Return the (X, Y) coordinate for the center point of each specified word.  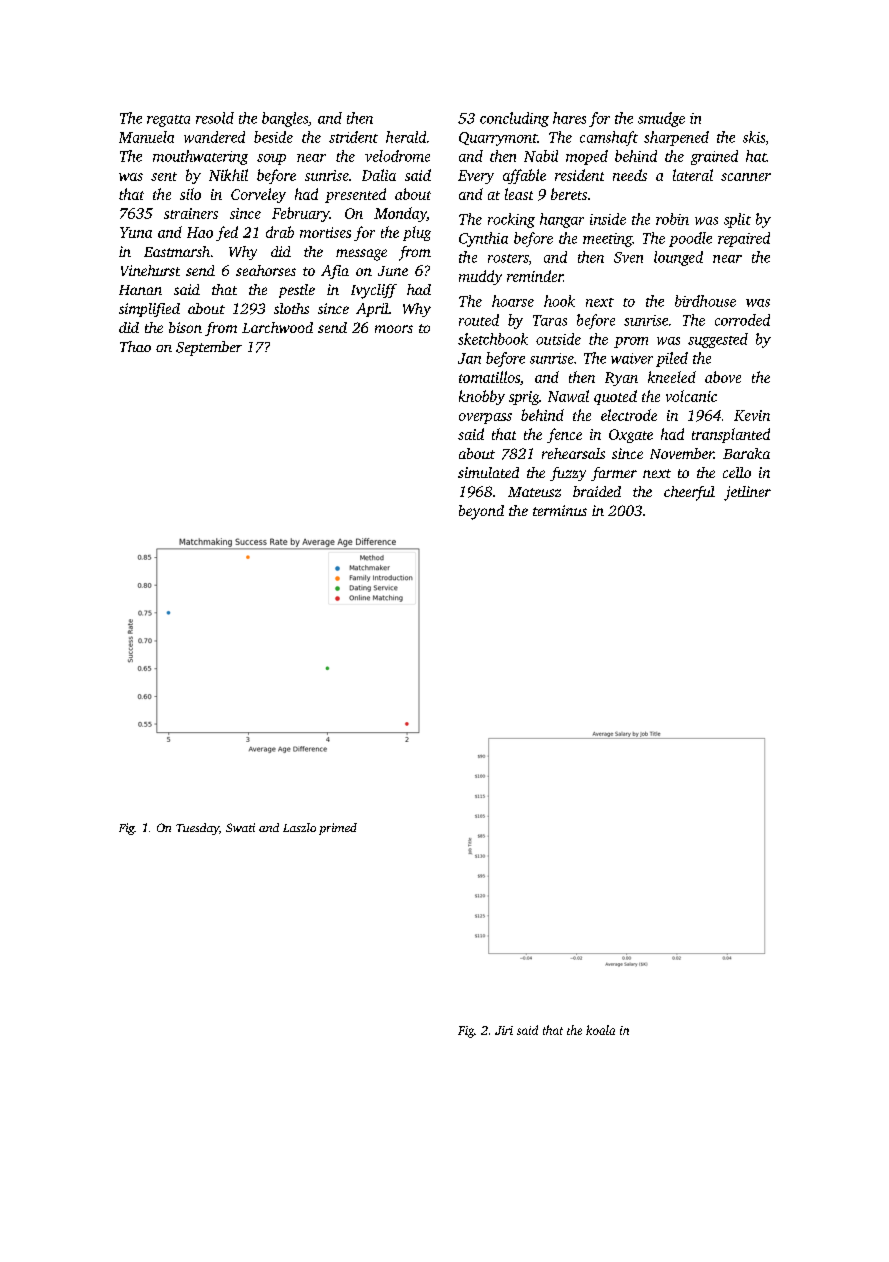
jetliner (747, 493)
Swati (240, 827)
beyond (481, 512)
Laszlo (299, 827)
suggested (718, 340)
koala (600, 1030)
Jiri (504, 1030)
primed (338, 829)
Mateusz (534, 492)
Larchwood (277, 327)
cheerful (689, 493)
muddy (480, 277)
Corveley (258, 195)
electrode (629, 415)
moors (394, 329)
